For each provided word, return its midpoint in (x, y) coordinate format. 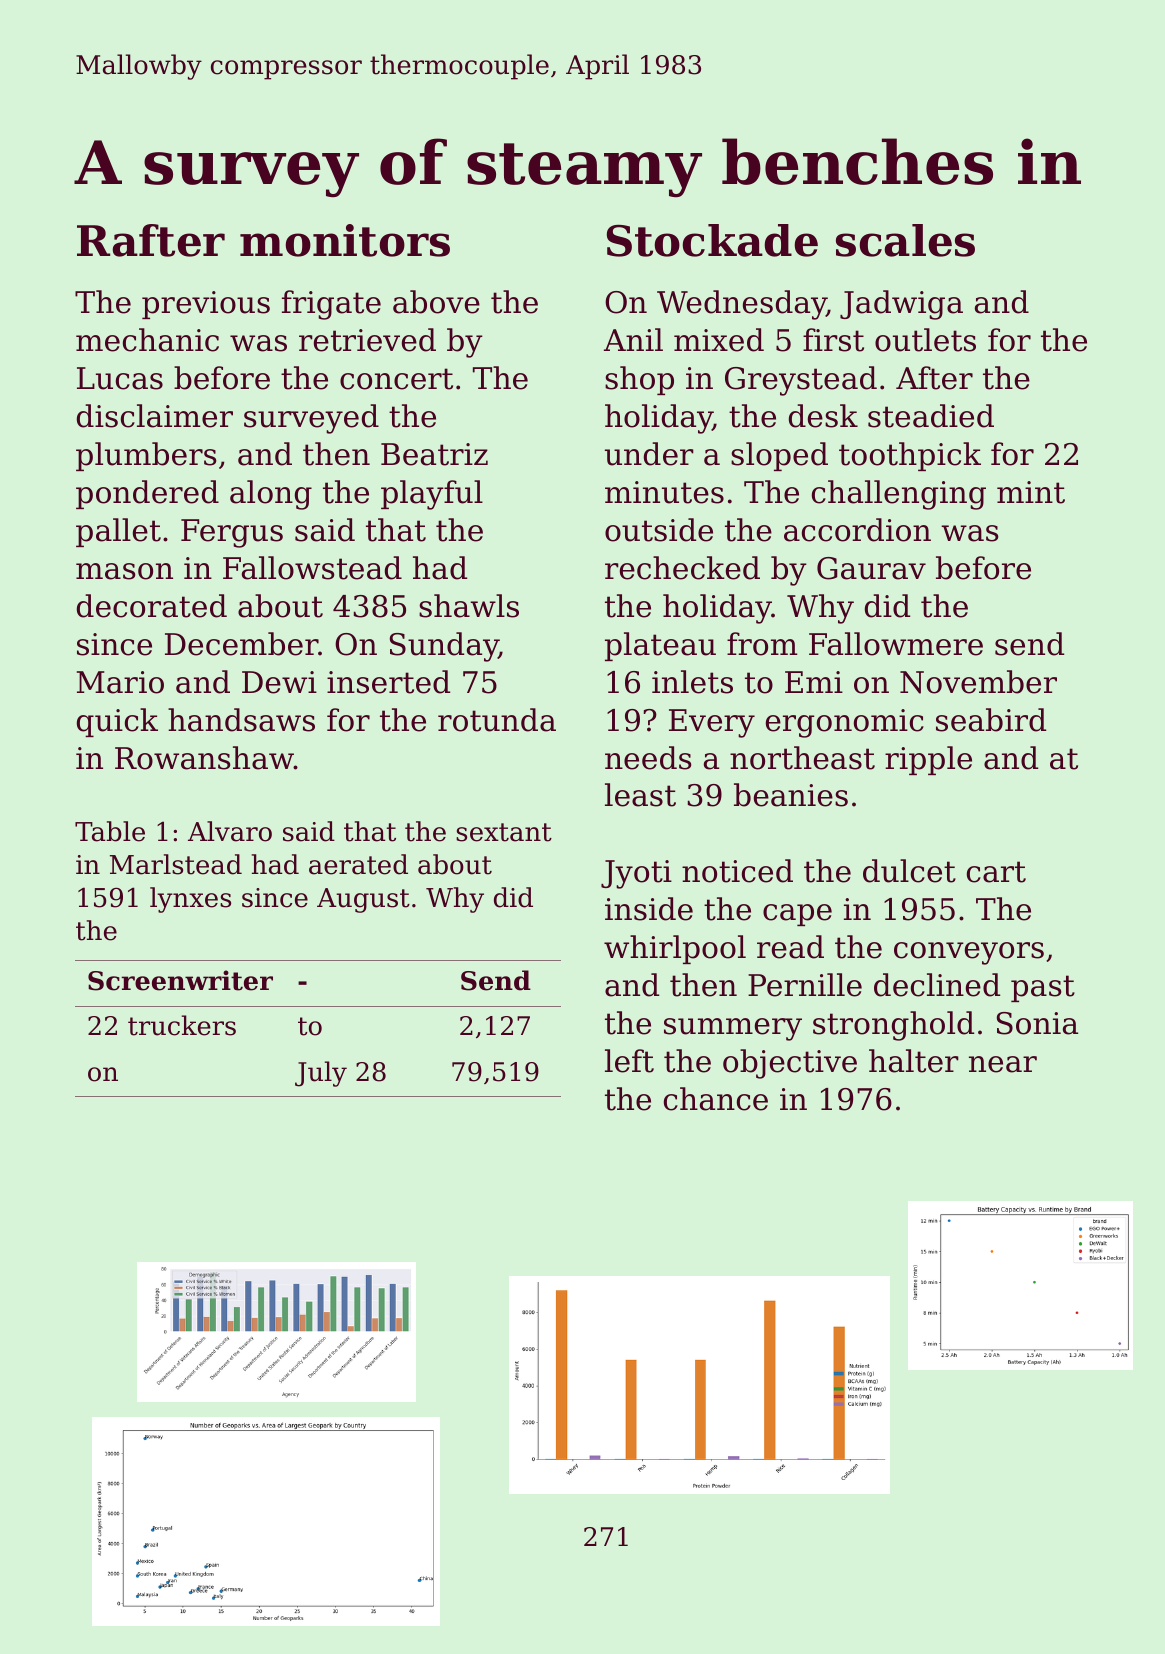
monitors (345, 240)
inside (649, 909)
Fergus (232, 533)
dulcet (909, 871)
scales (905, 240)
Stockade (712, 240)
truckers (182, 1025)
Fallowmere (896, 644)
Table (110, 831)
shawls (469, 606)
